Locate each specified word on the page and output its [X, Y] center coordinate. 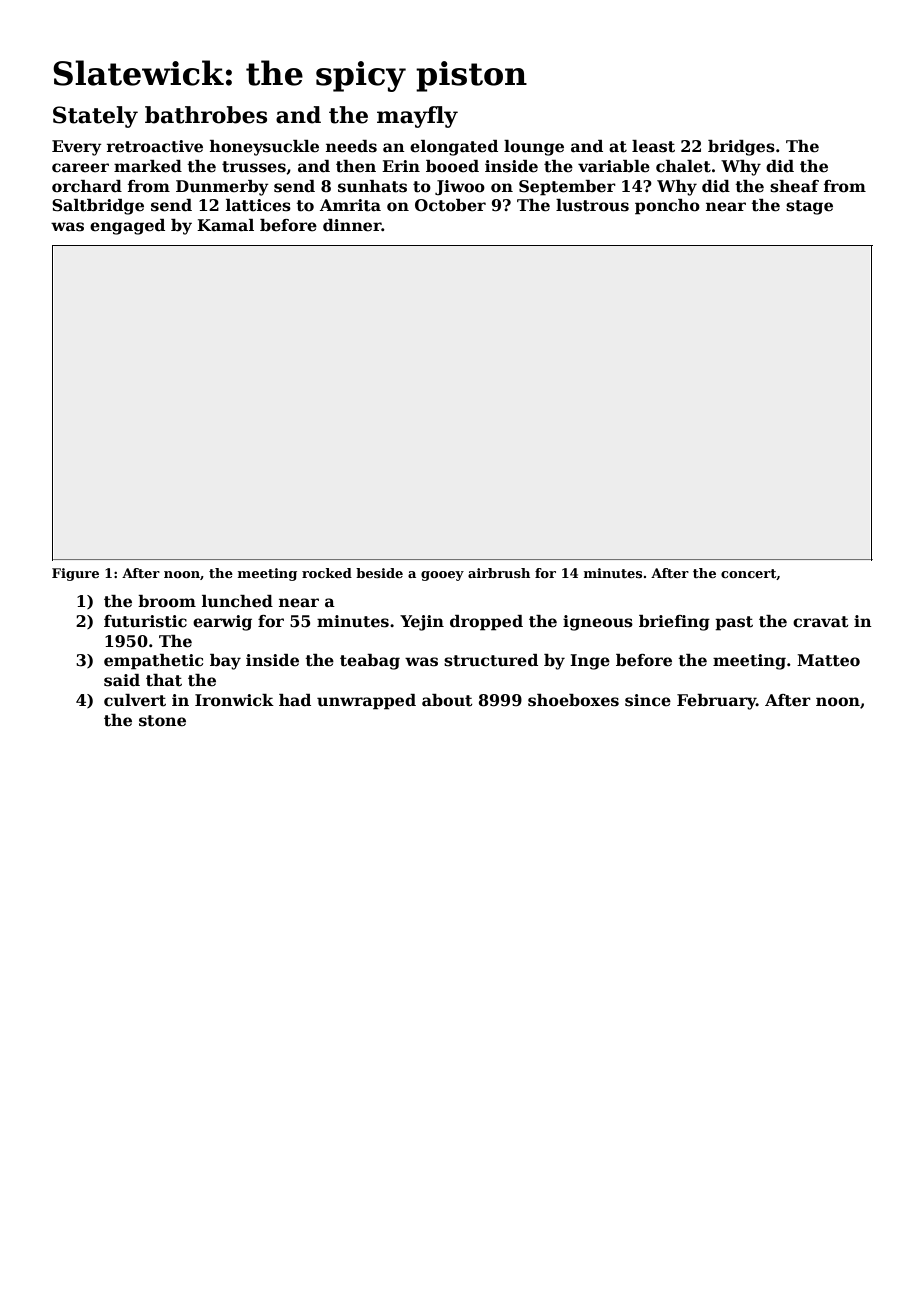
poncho [667, 207]
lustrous [592, 205]
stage [809, 207]
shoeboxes [573, 700]
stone [162, 721]
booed [452, 166]
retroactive [155, 146]
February [716, 702]
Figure [75, 574]
